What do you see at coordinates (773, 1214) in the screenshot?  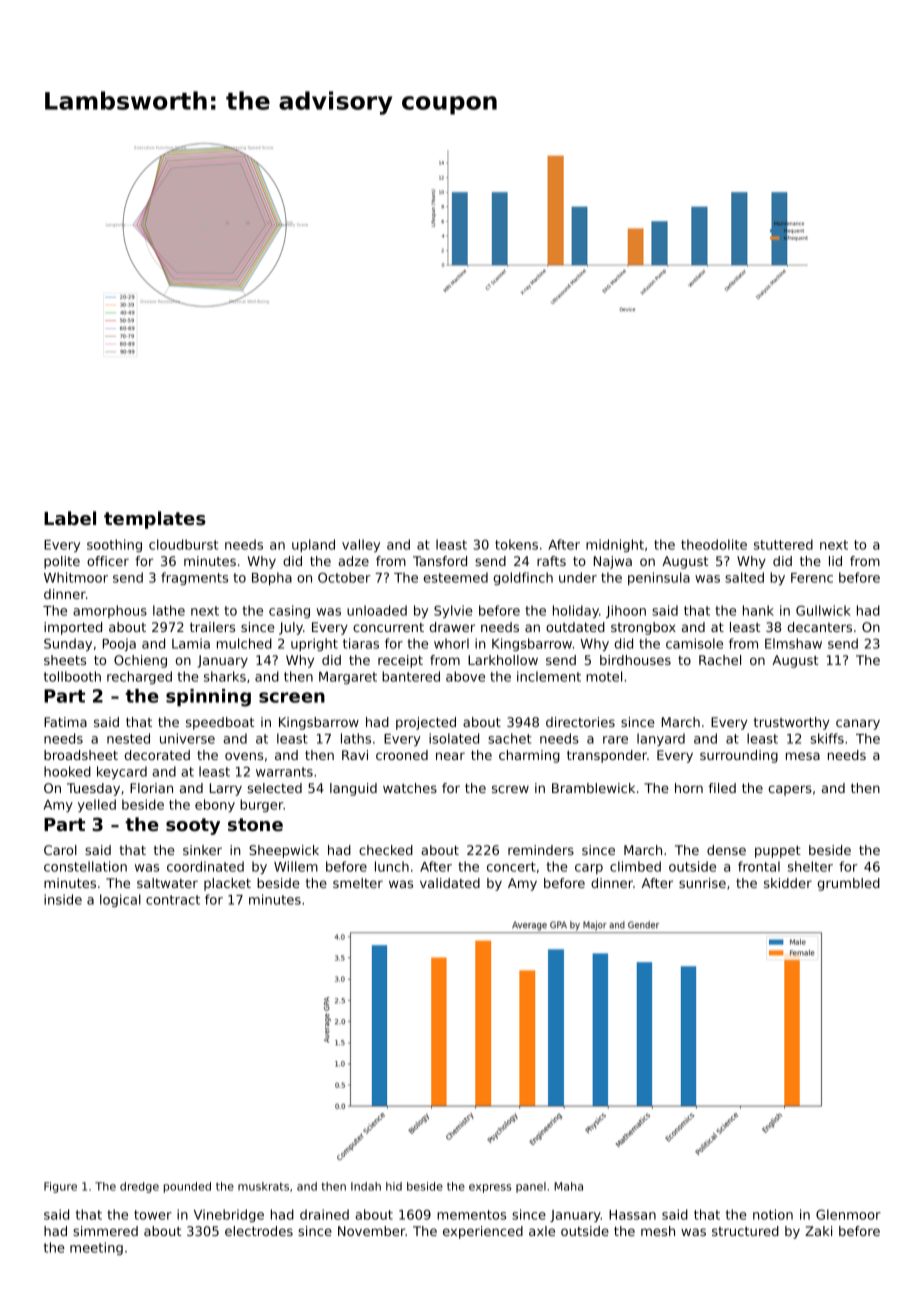 I see `notion` at bounding box center [773, 1214].
